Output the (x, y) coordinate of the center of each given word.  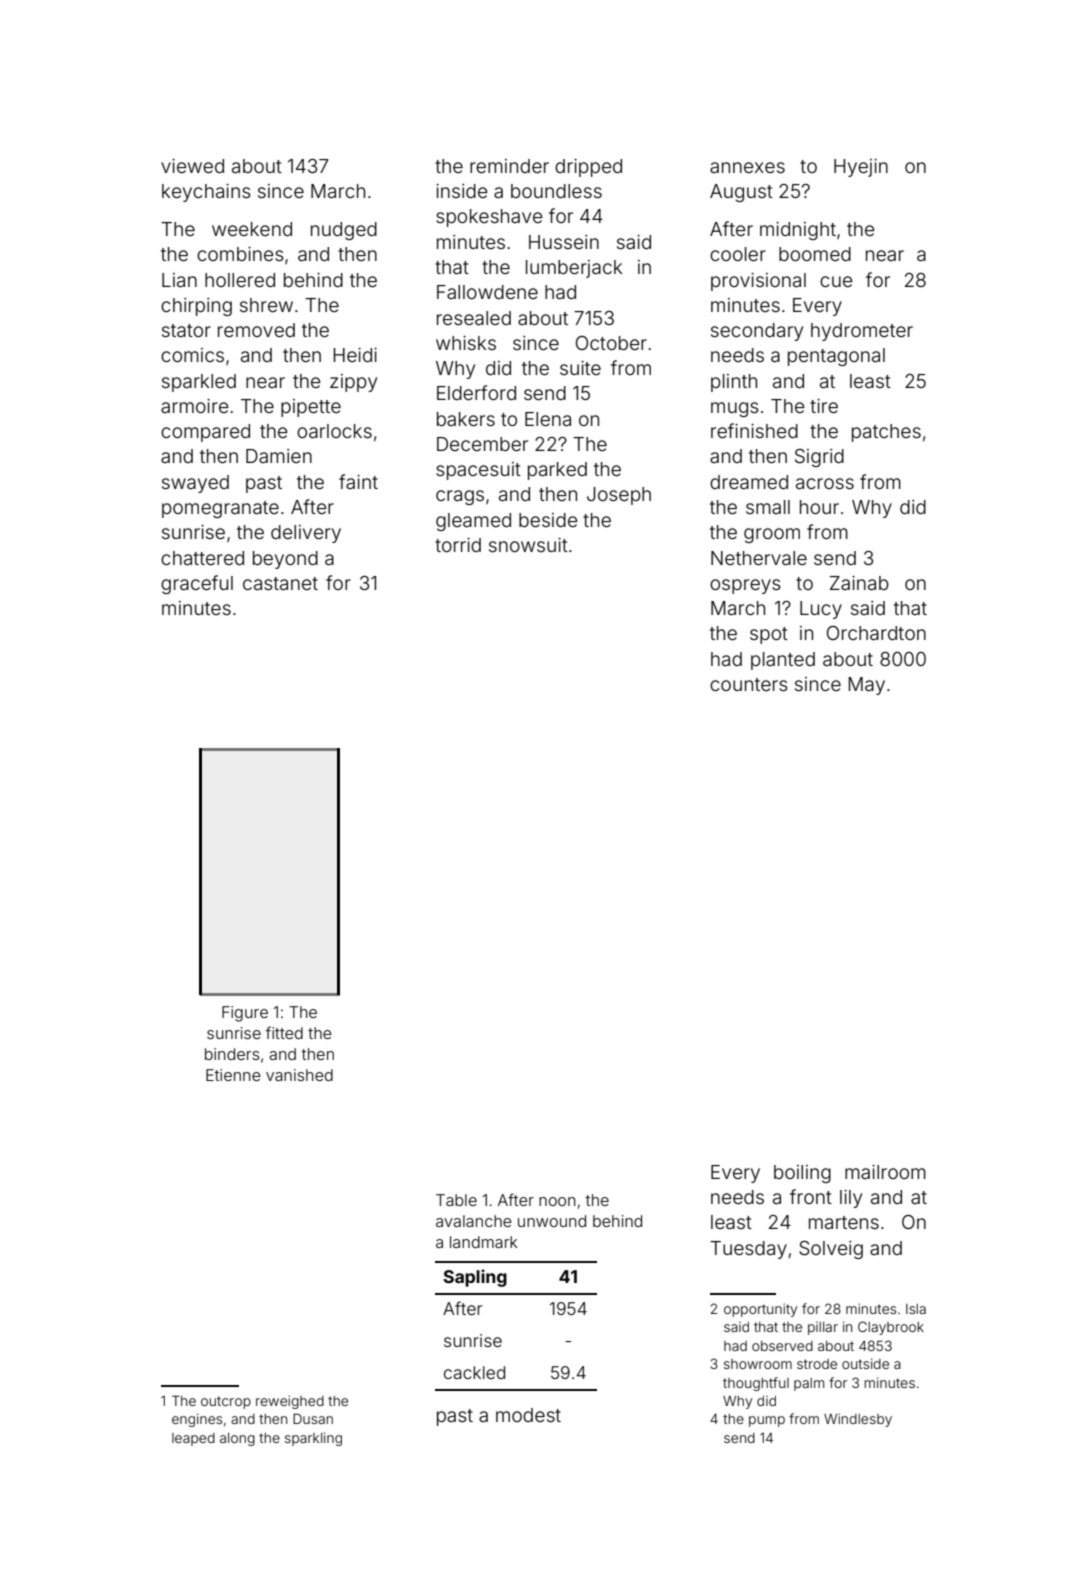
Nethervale (759, 558)
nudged (344, 231)
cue (836, 281)
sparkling (313, 1439)
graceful (197, 584)
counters (749, 684)
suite (580, 368)
